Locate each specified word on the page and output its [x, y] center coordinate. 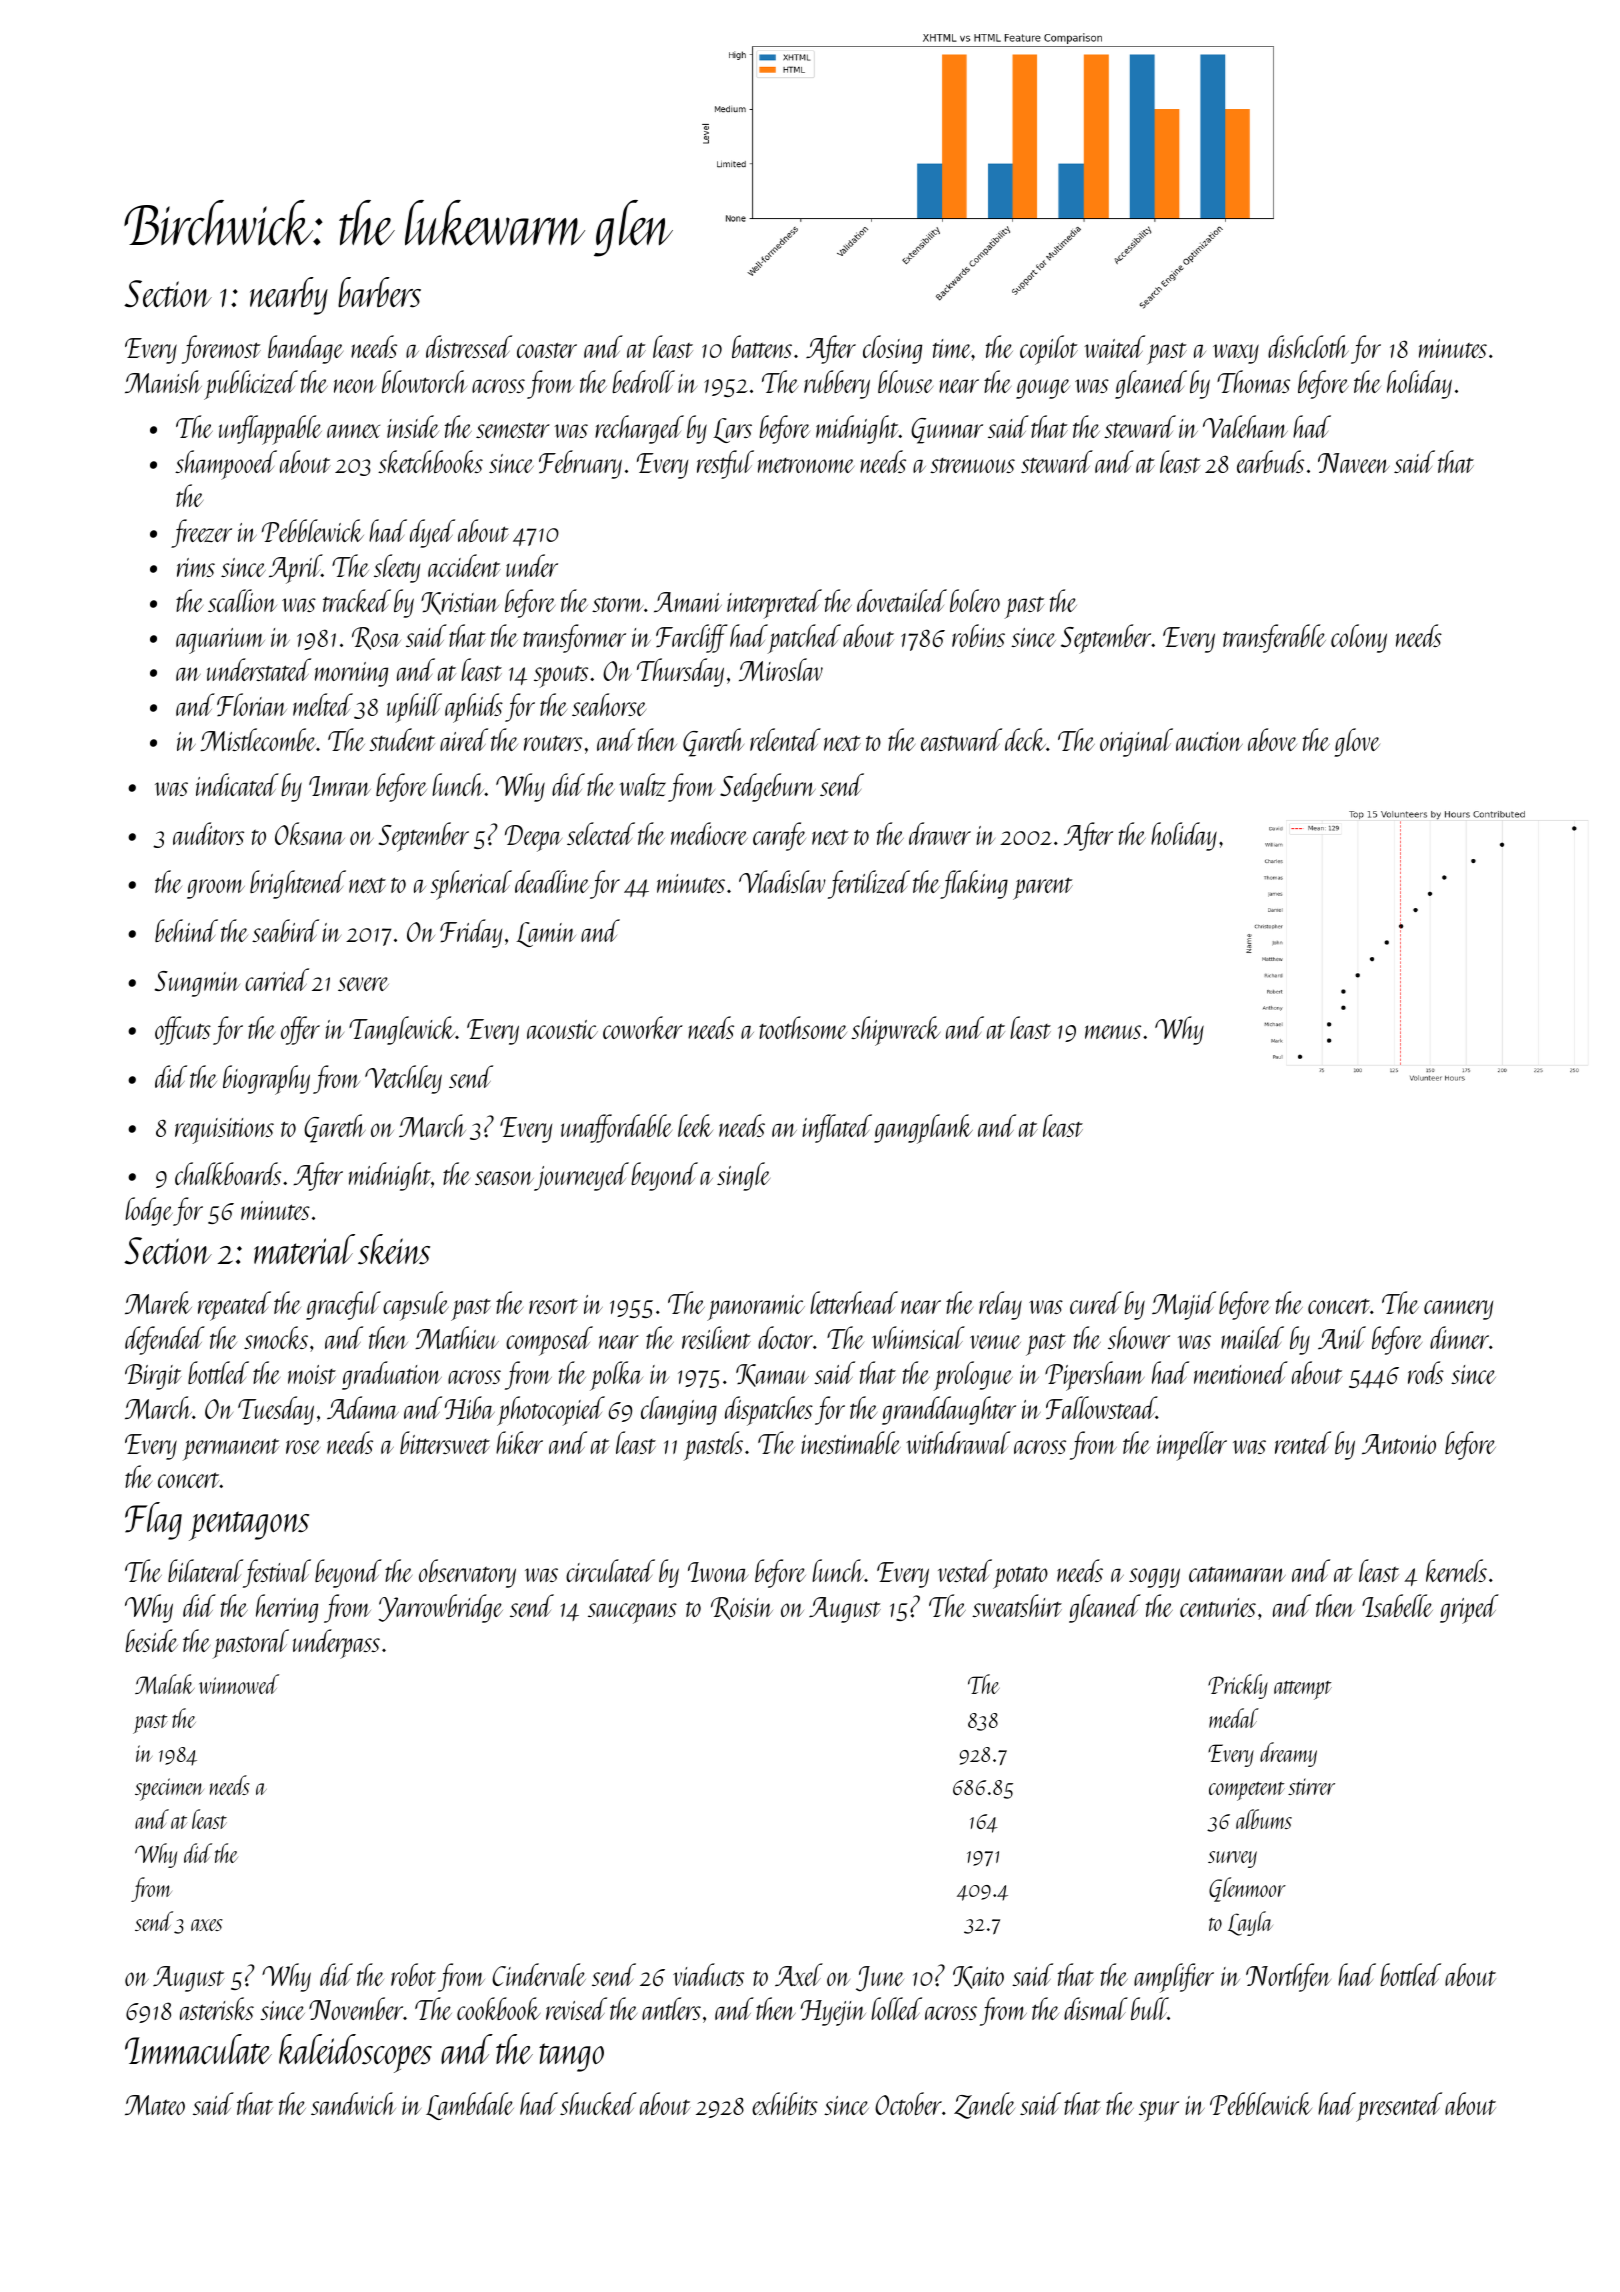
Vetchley [403, 1079]
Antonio [1399, 1444]
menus [1113, 1032]
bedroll [643, 381]
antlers [671, 2008]
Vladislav [782, 881]
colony [1359, 638]
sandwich [353, 2103]
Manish [163, 381]
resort [553, 1306]
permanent [231, 1449]
